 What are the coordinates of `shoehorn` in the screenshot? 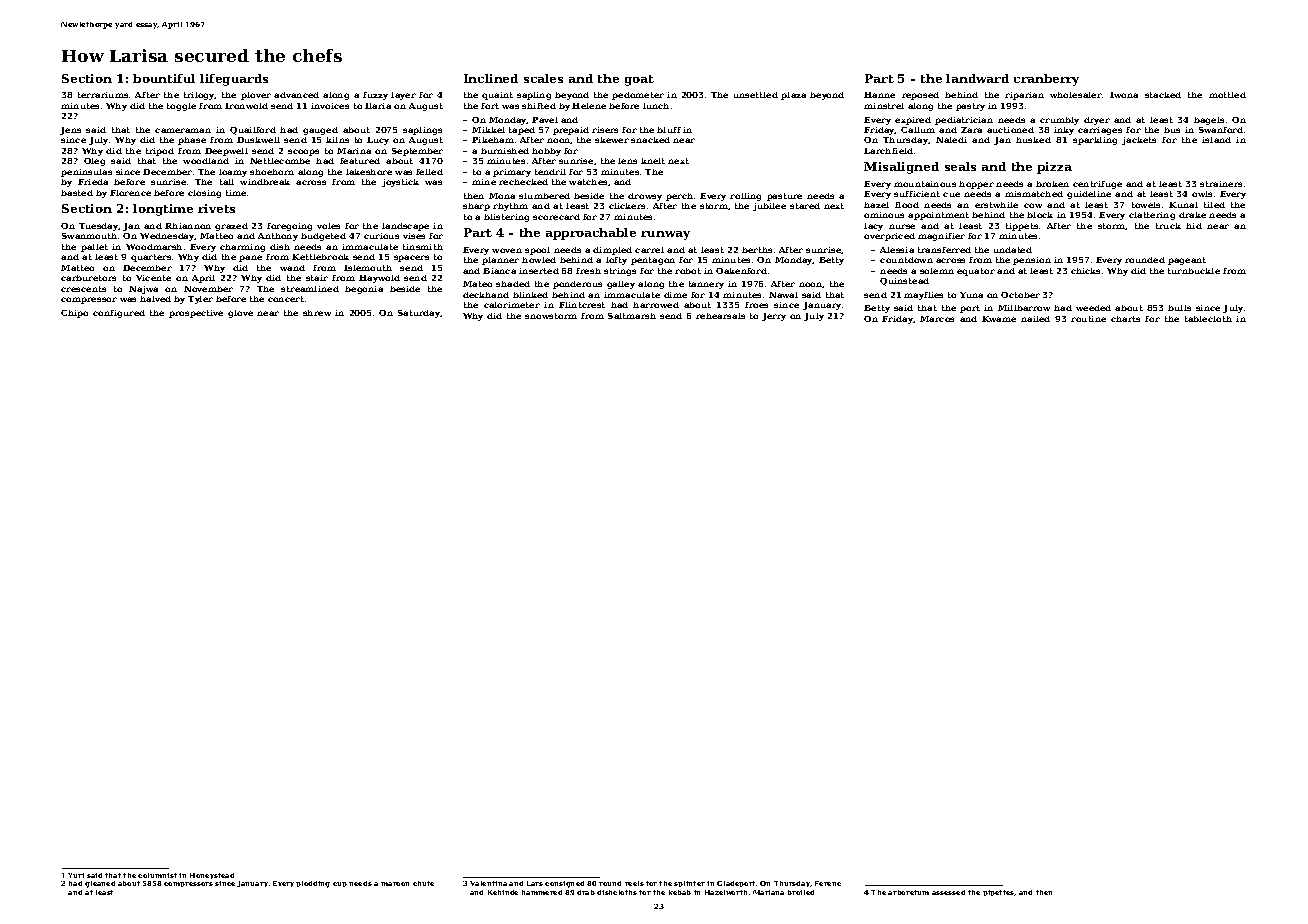 It's located at (272, 172).
